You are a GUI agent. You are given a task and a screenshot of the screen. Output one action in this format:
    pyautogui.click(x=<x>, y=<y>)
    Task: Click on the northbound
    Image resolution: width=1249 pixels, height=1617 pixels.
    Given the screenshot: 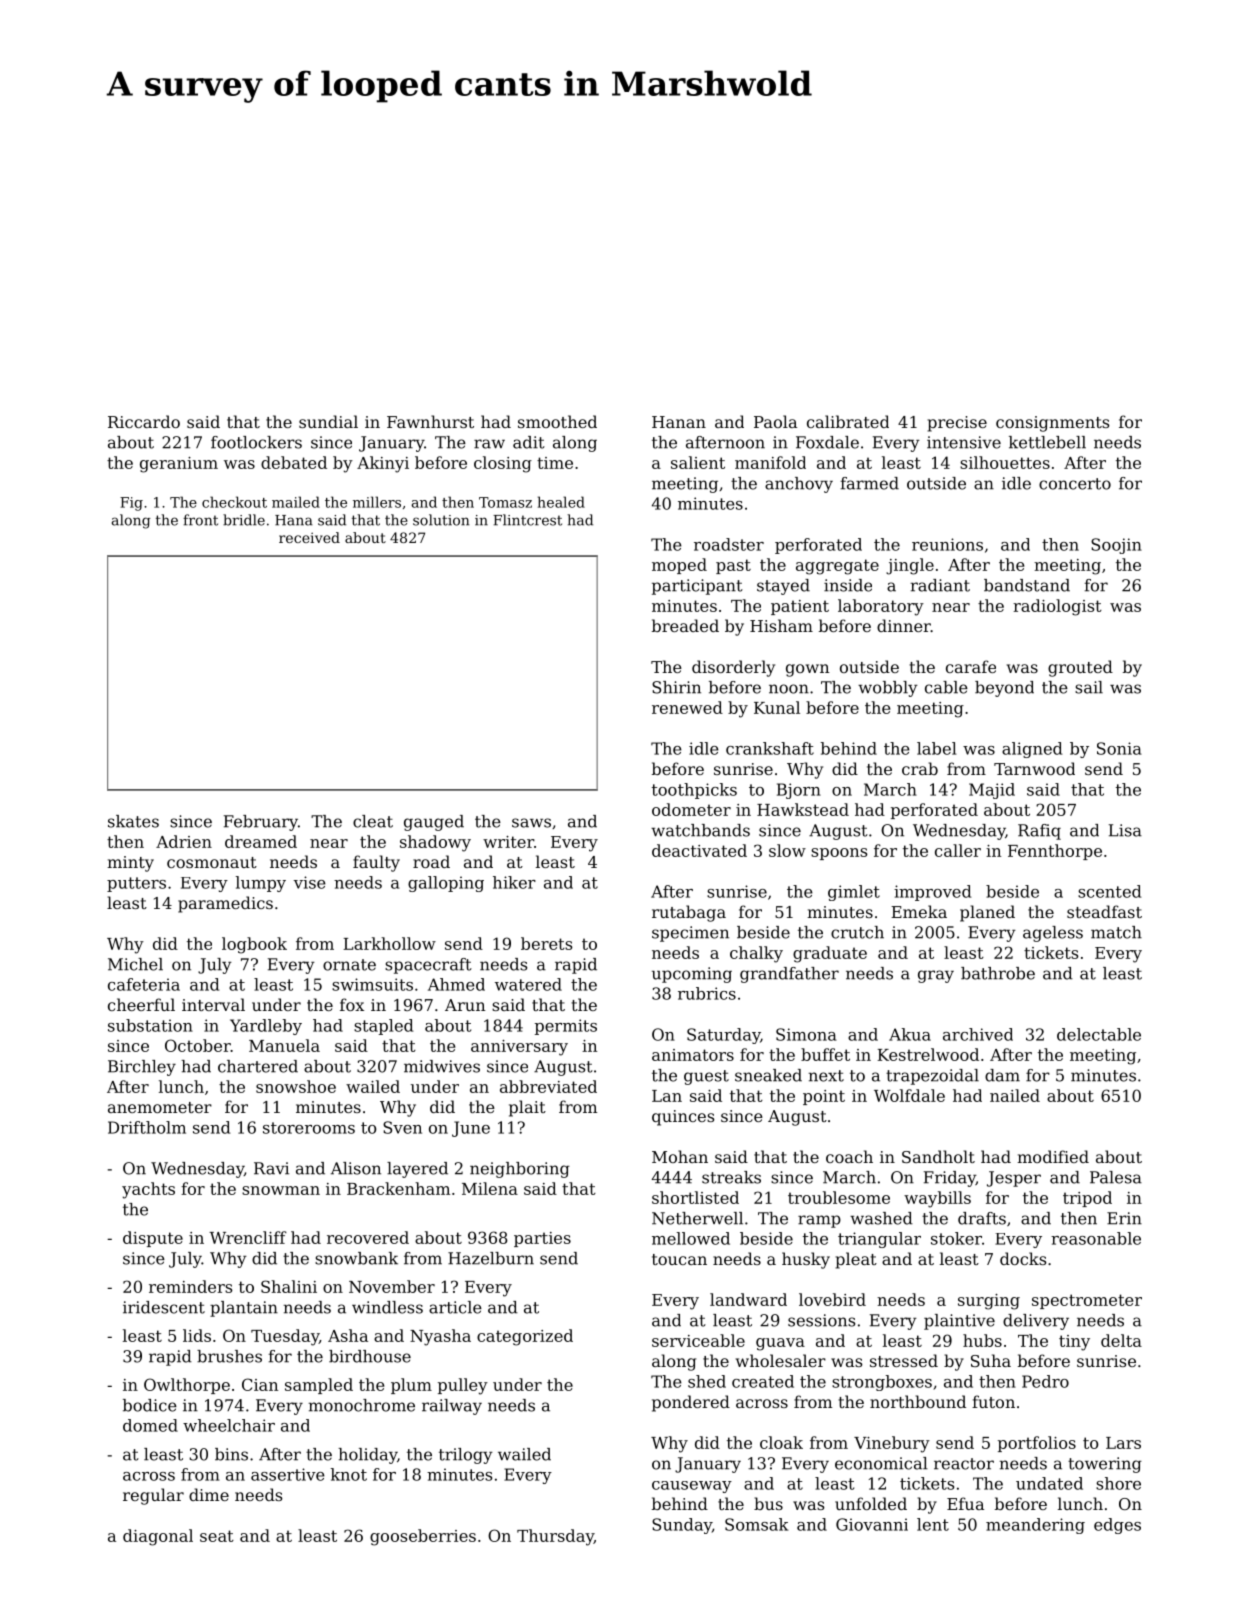 What is the action you would take?
    pyautogui.click(x=918, y=1401)
